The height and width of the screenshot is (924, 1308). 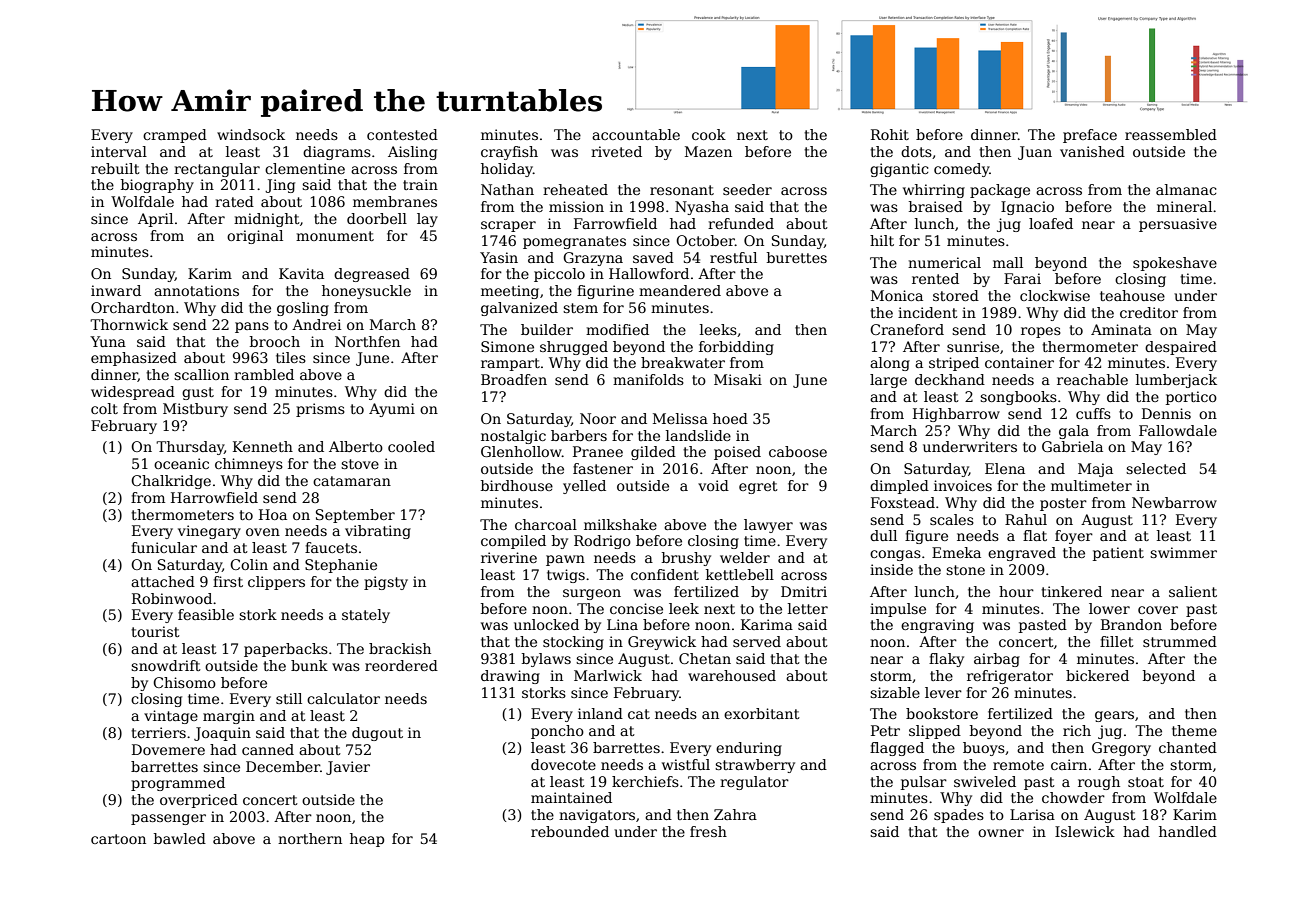 I want to click on manifolds, so click(x=648, y=379).
